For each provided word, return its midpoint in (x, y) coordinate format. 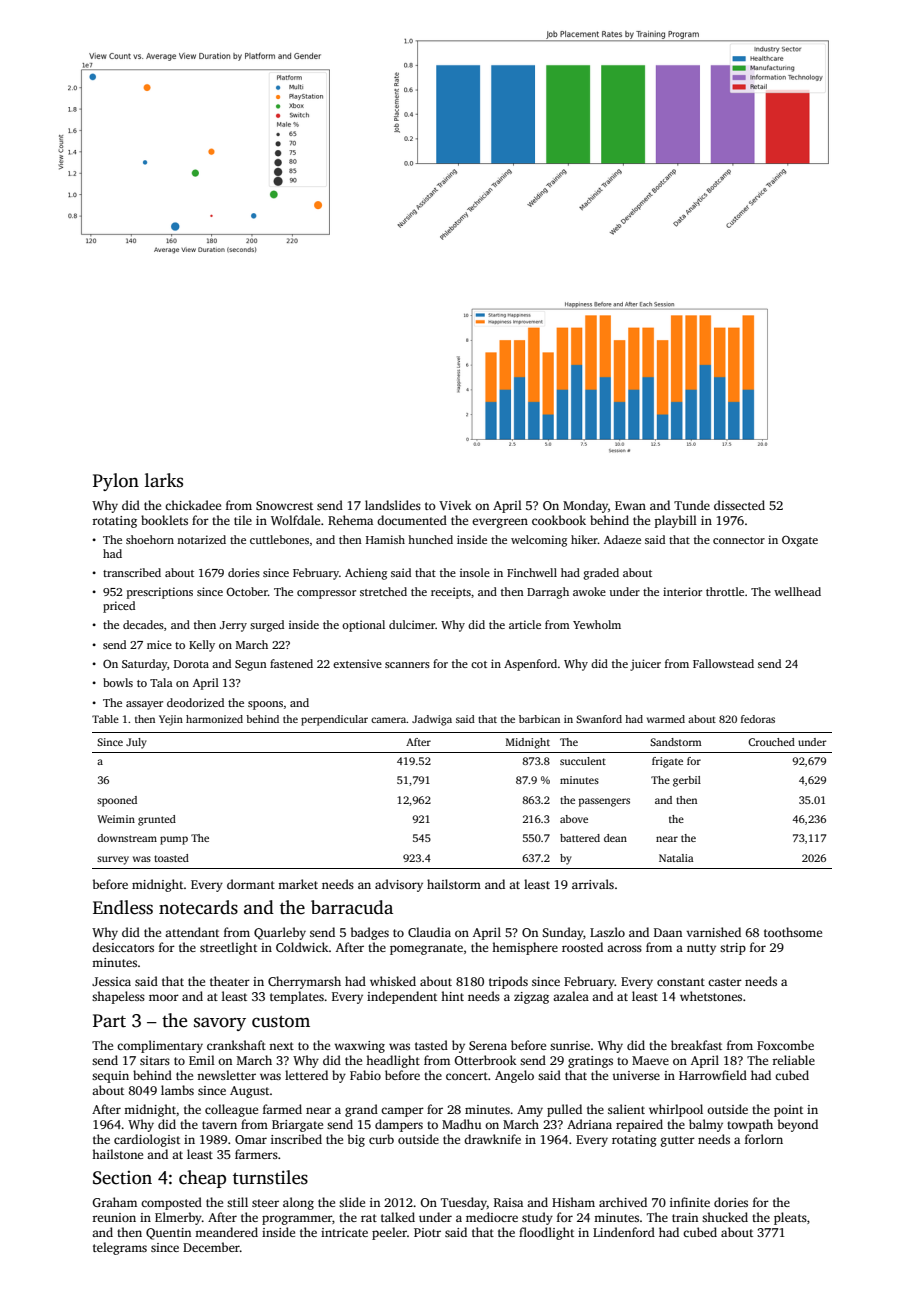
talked (398, 1217)
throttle (725, 591)
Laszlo (607, 932)
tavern (219, 1125)
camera (389, 720)
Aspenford (530, 665)
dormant (251, 884)
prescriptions (160, 593)
